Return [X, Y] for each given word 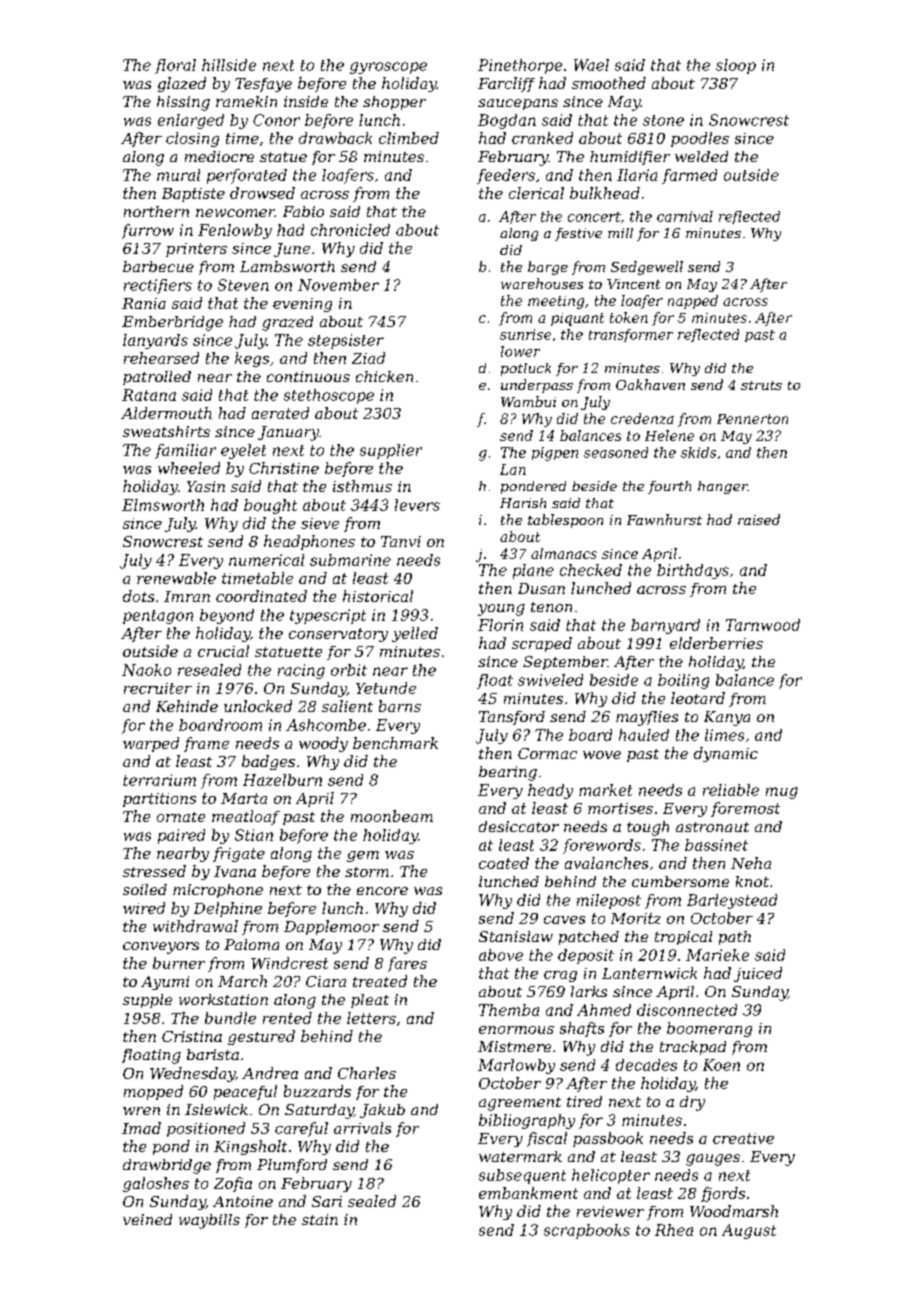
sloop [736, 66]
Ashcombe [326, 725]
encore [382, 891]
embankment [528, 1193]
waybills [209, 1221]
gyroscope [388, 68]
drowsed [262, 193]
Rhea [674, 1230]
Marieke [717, 955]
